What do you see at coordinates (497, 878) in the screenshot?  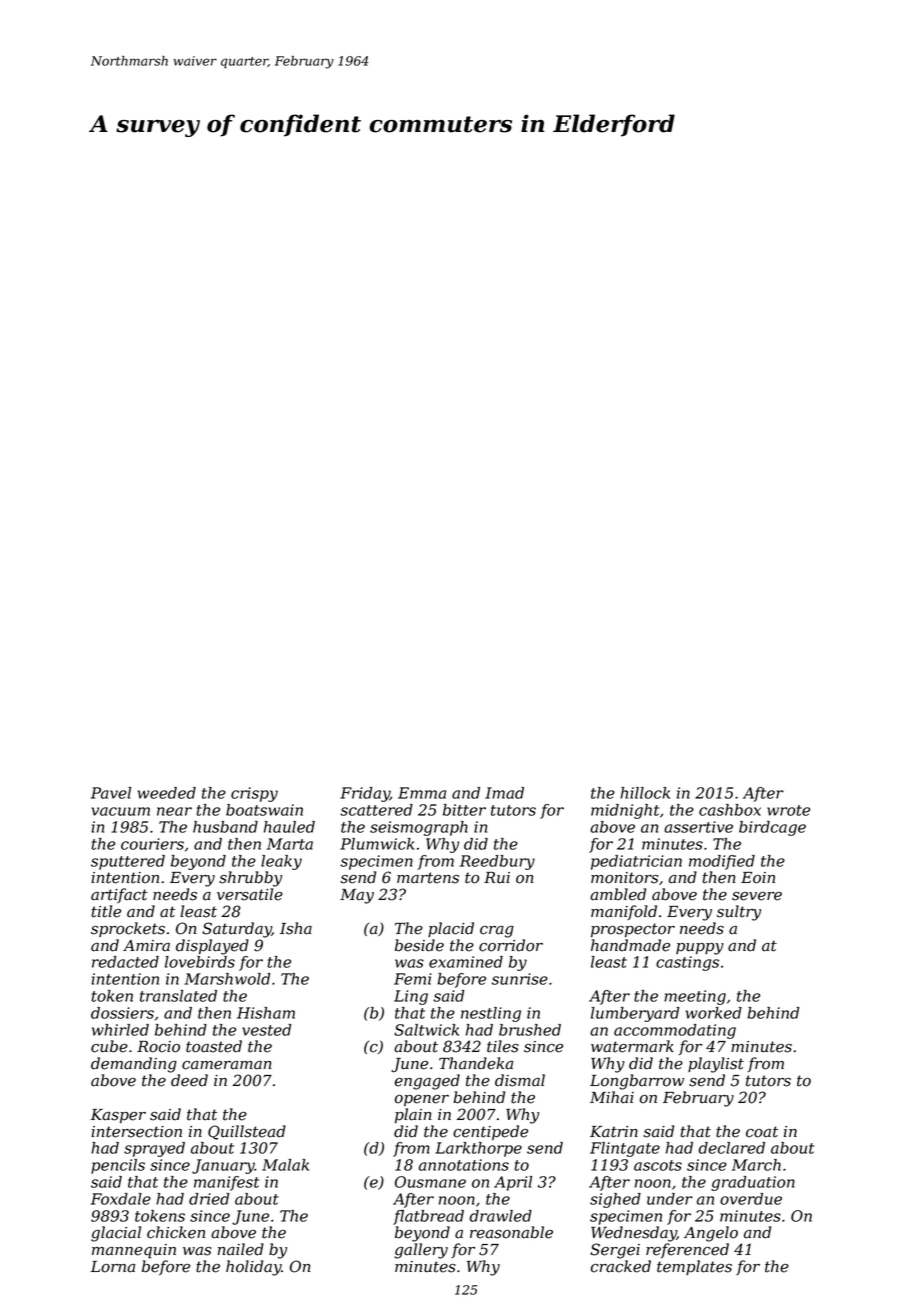 I see `Rui` at bounding box center [497, 878].
